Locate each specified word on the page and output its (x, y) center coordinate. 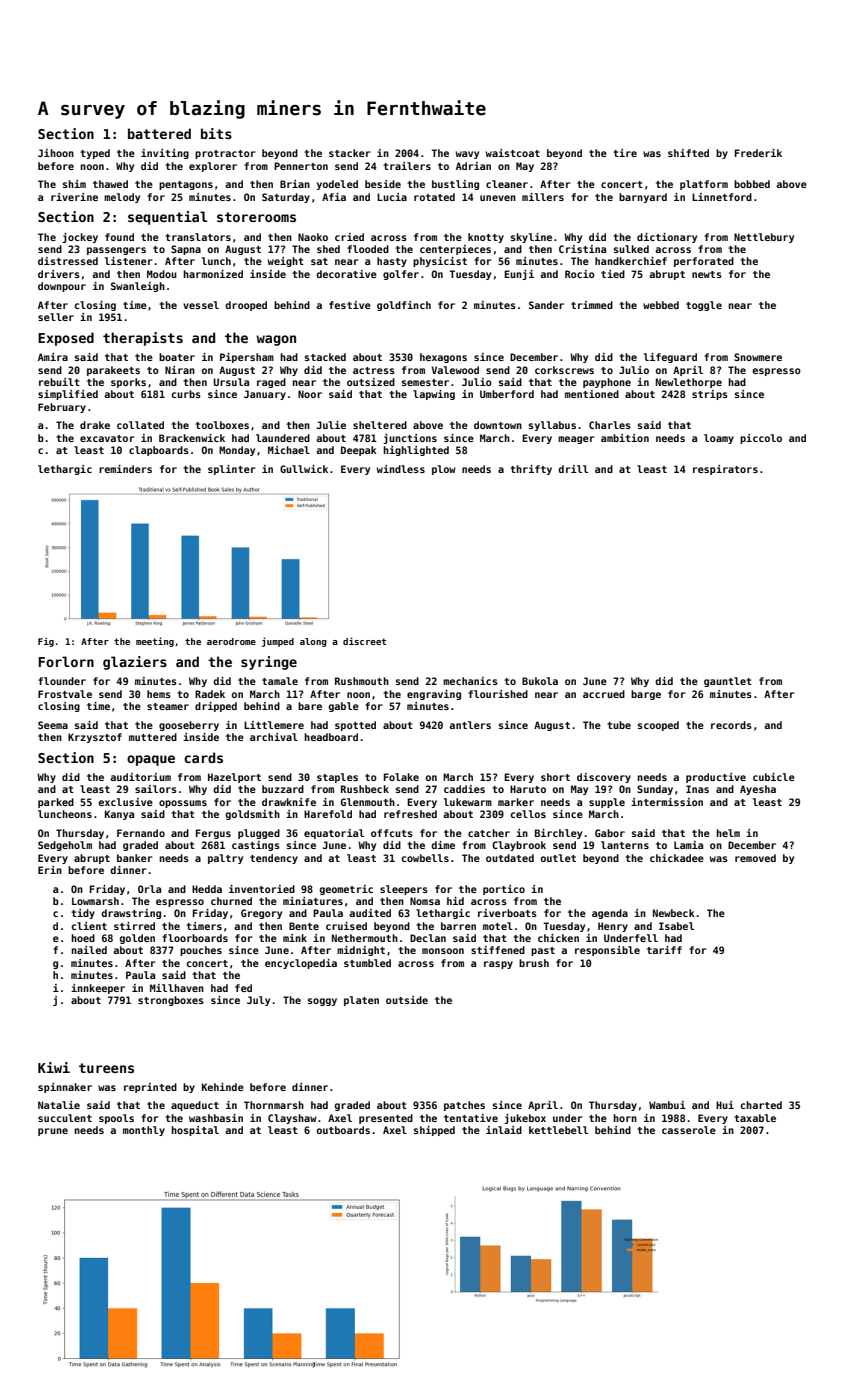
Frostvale (65, 694)
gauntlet (728, 682)
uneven (498, 198)
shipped (434, 1131)
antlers (470, 725)
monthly (144, 1131)
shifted (688, 153)
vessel (201, 305)
